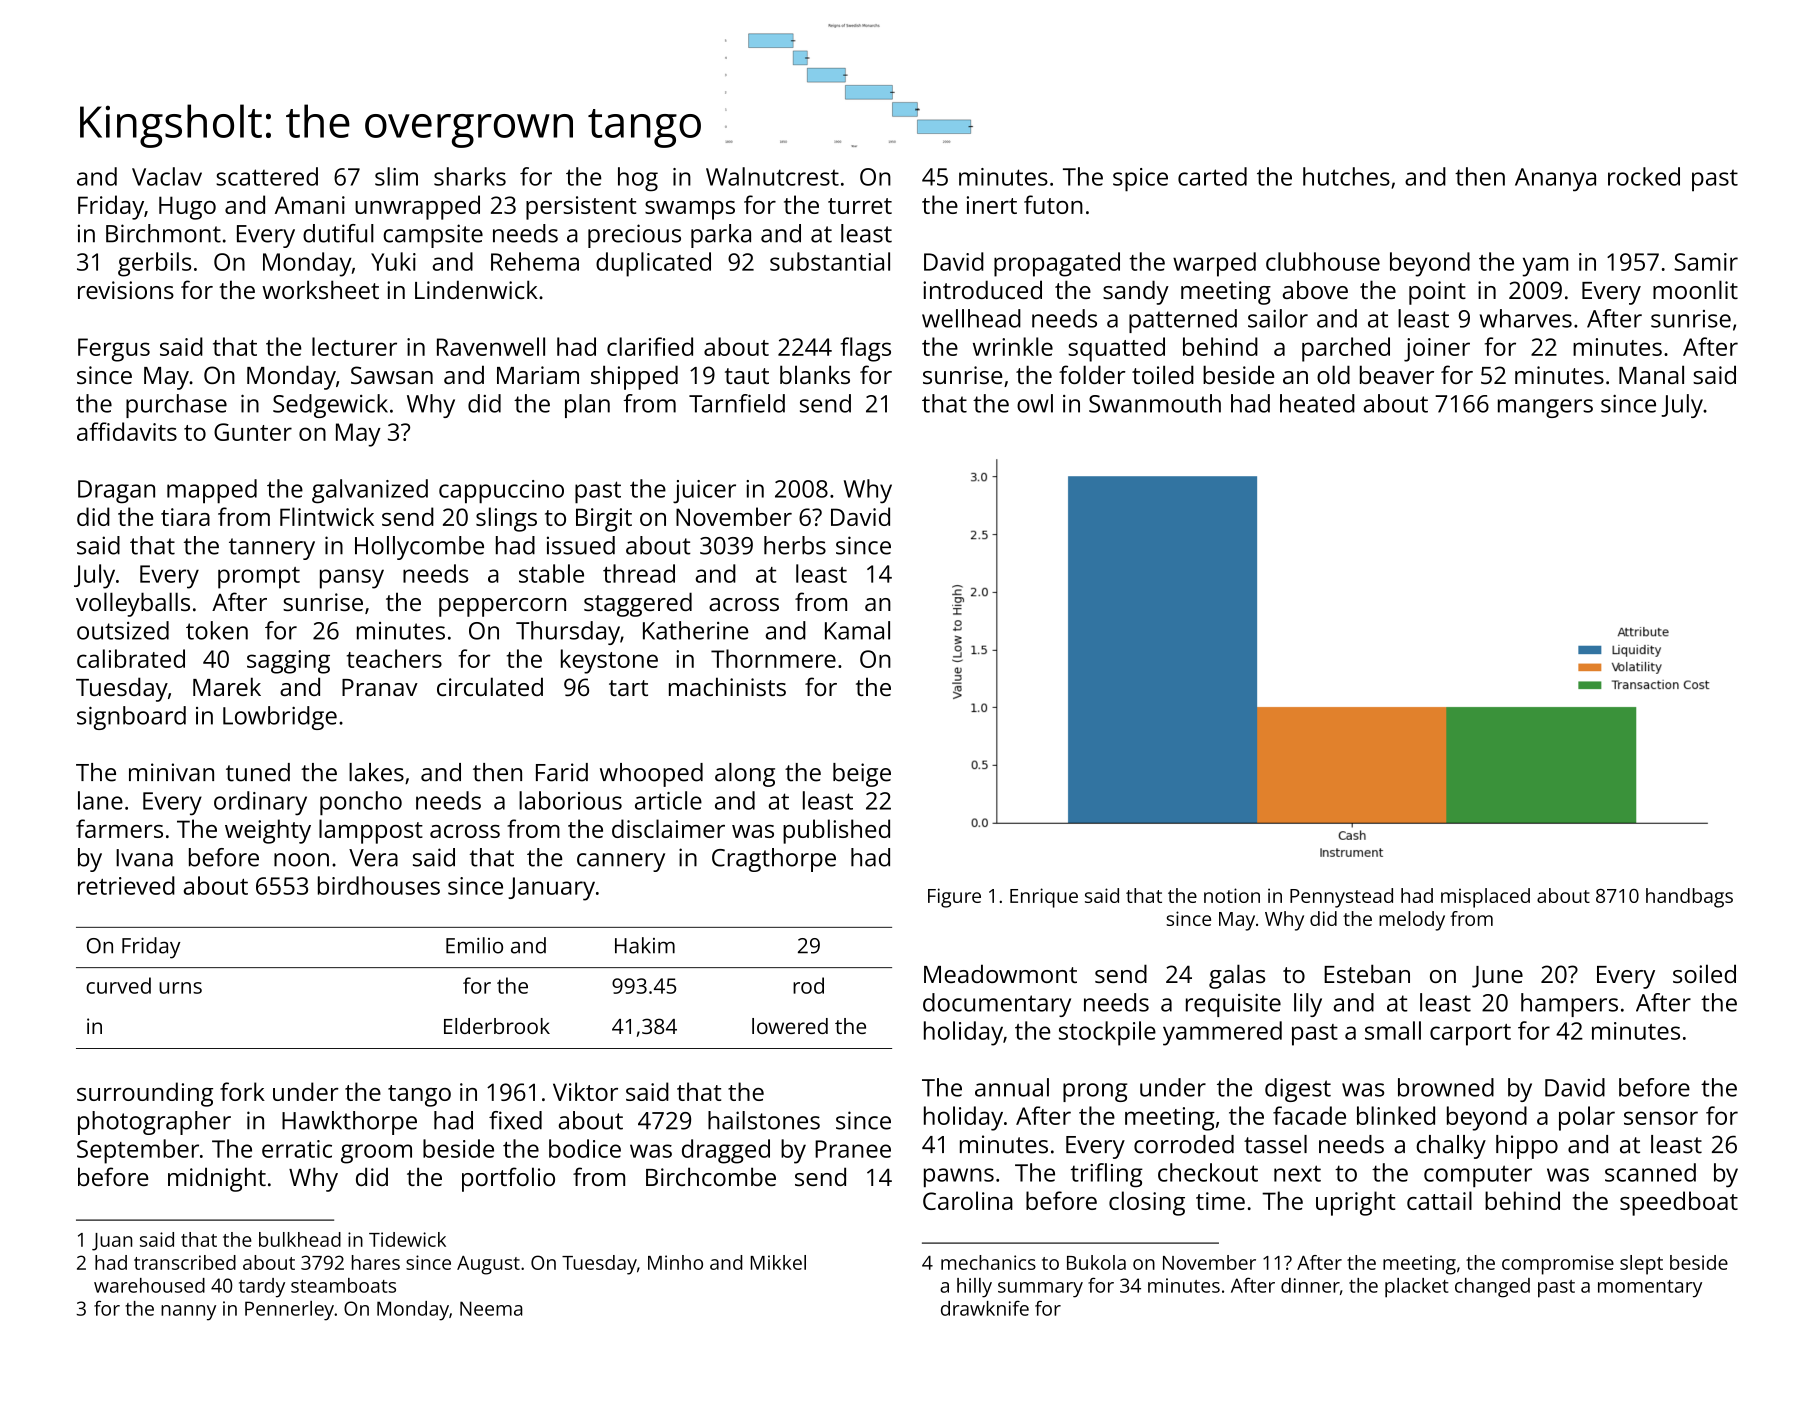  What do you see at coordinates (1140, 180) in the screenshot?
I see `spice` at bounding box center [1140, 180].
